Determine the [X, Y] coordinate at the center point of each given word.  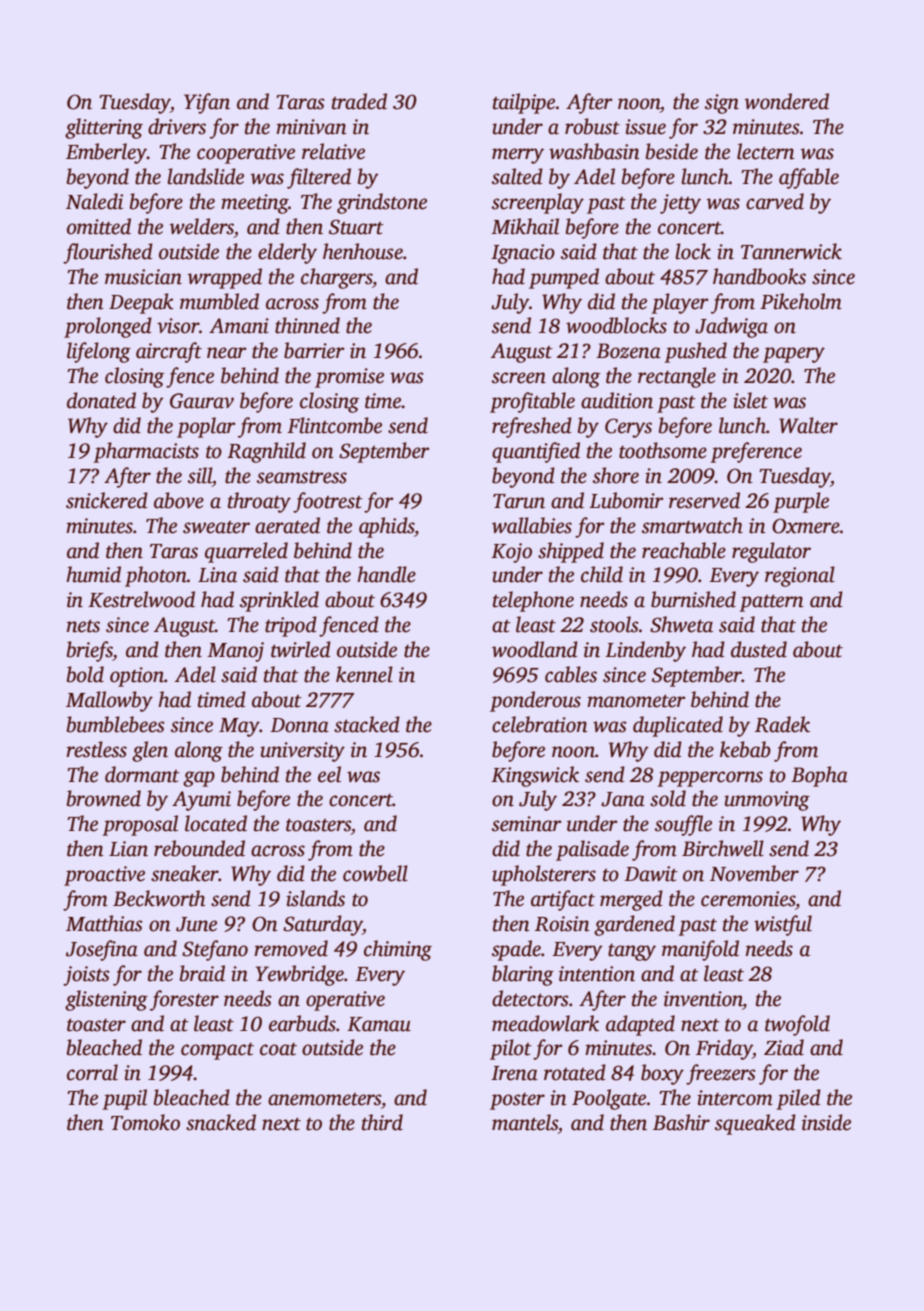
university [302, 752]
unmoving [767, 801]
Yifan [207, 103]
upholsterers [544, 875]
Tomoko [145, 1122]
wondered [786, 101]
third [382, 1122]
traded [359, 101]
